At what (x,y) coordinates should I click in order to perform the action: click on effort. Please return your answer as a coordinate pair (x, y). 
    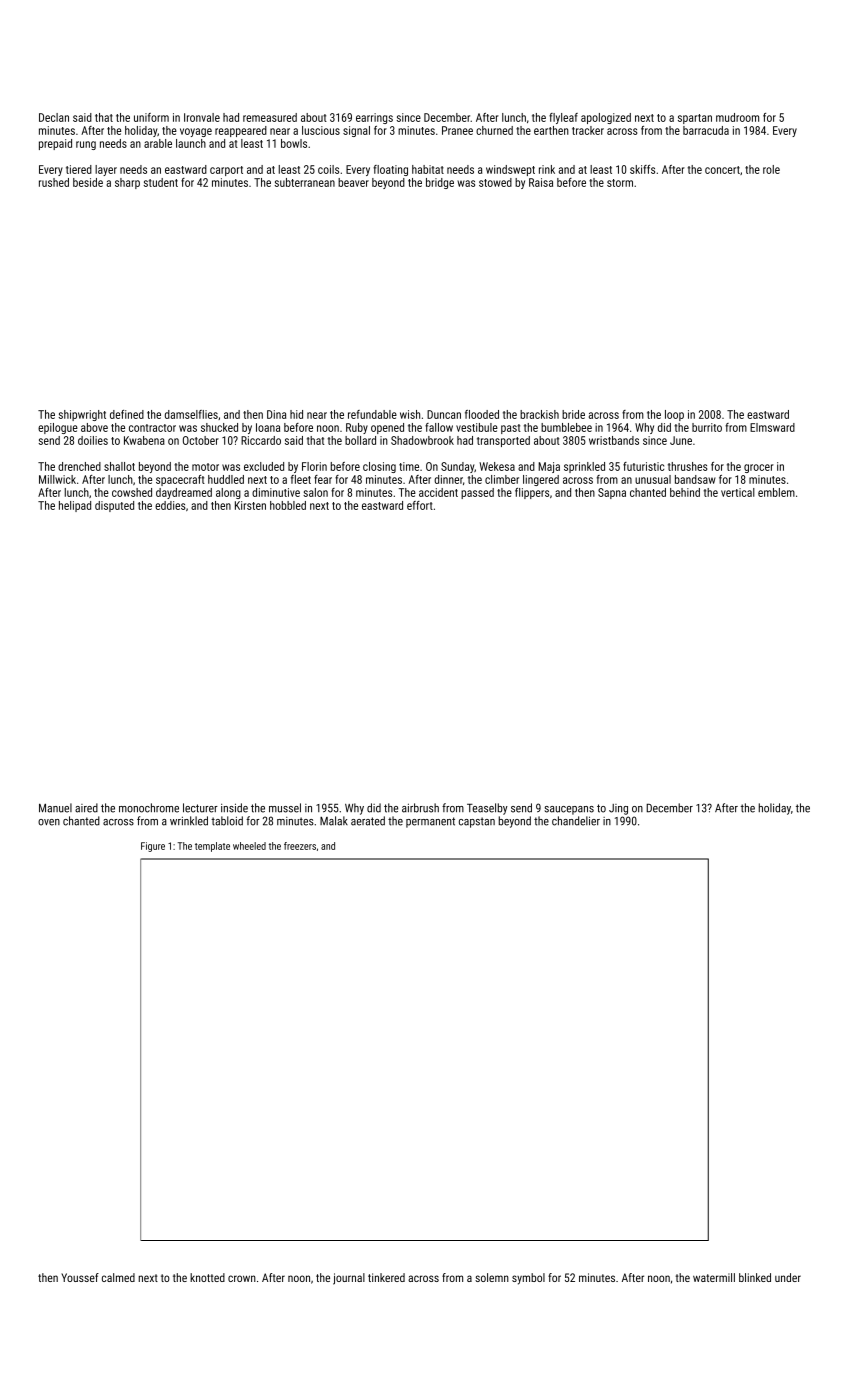
    Looking at the image, I should click on (420, 505).
